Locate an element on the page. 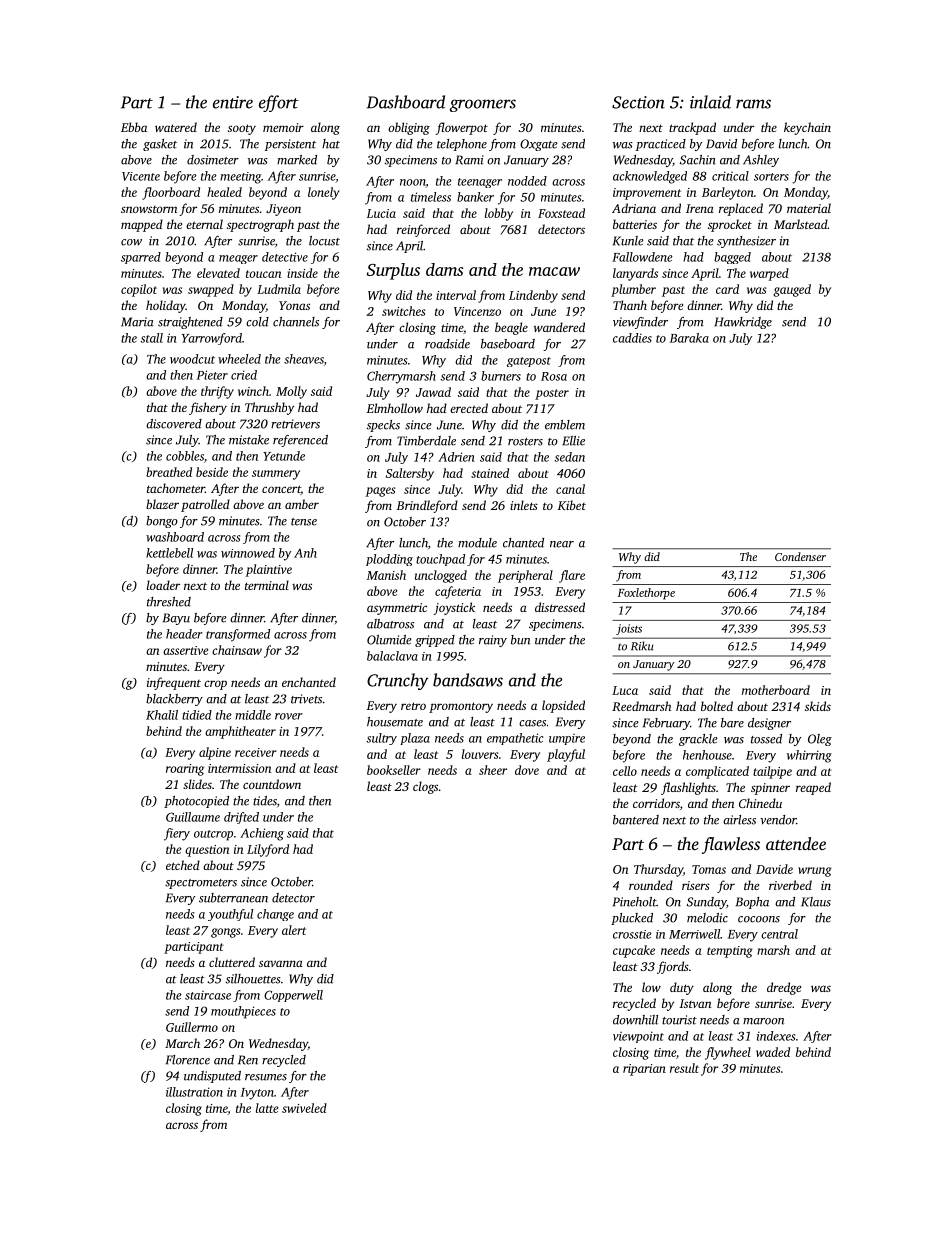  dove is located at coordinates (527, 770).
